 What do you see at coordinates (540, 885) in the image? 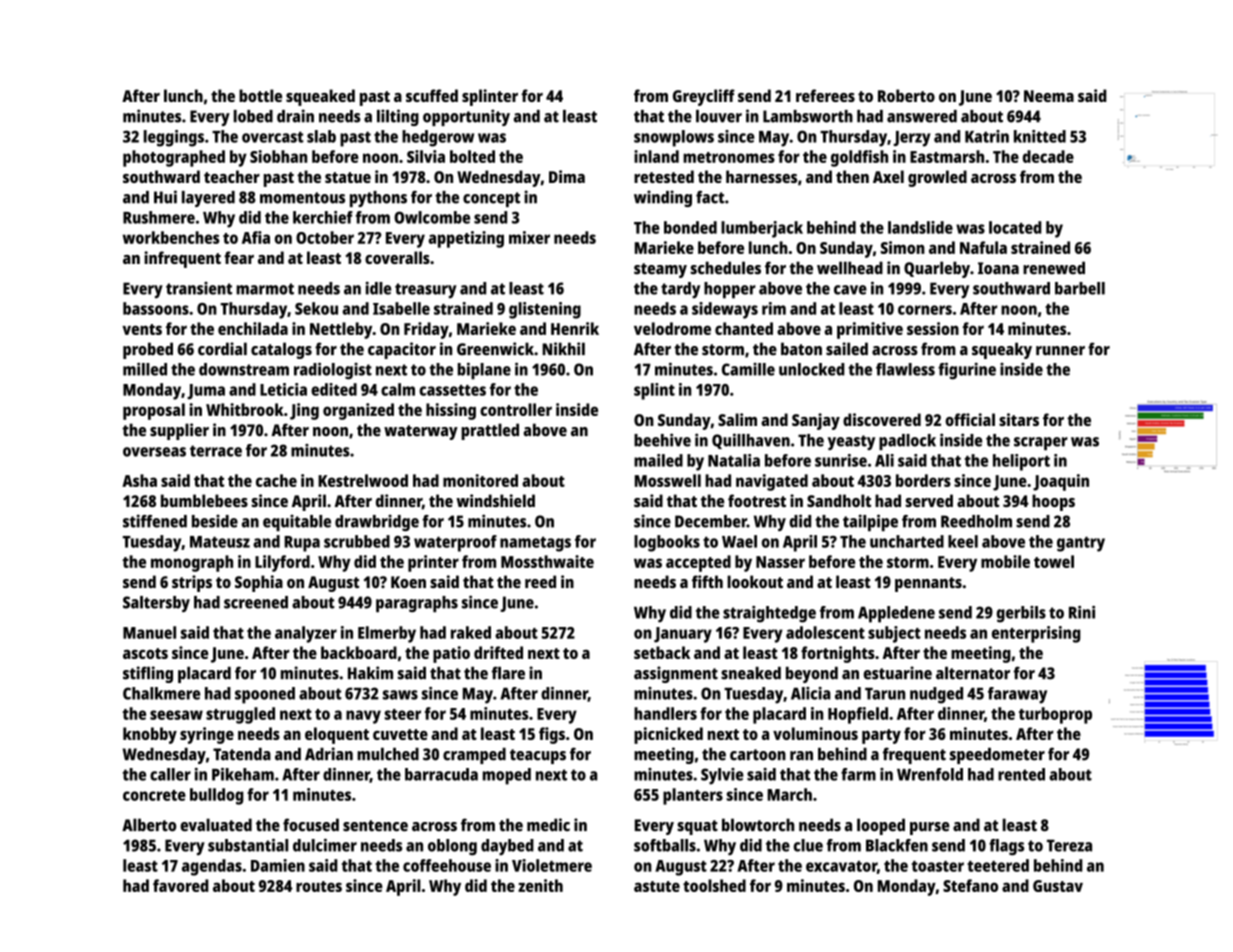
I see `zenith` at bounding box center [540, 885].
